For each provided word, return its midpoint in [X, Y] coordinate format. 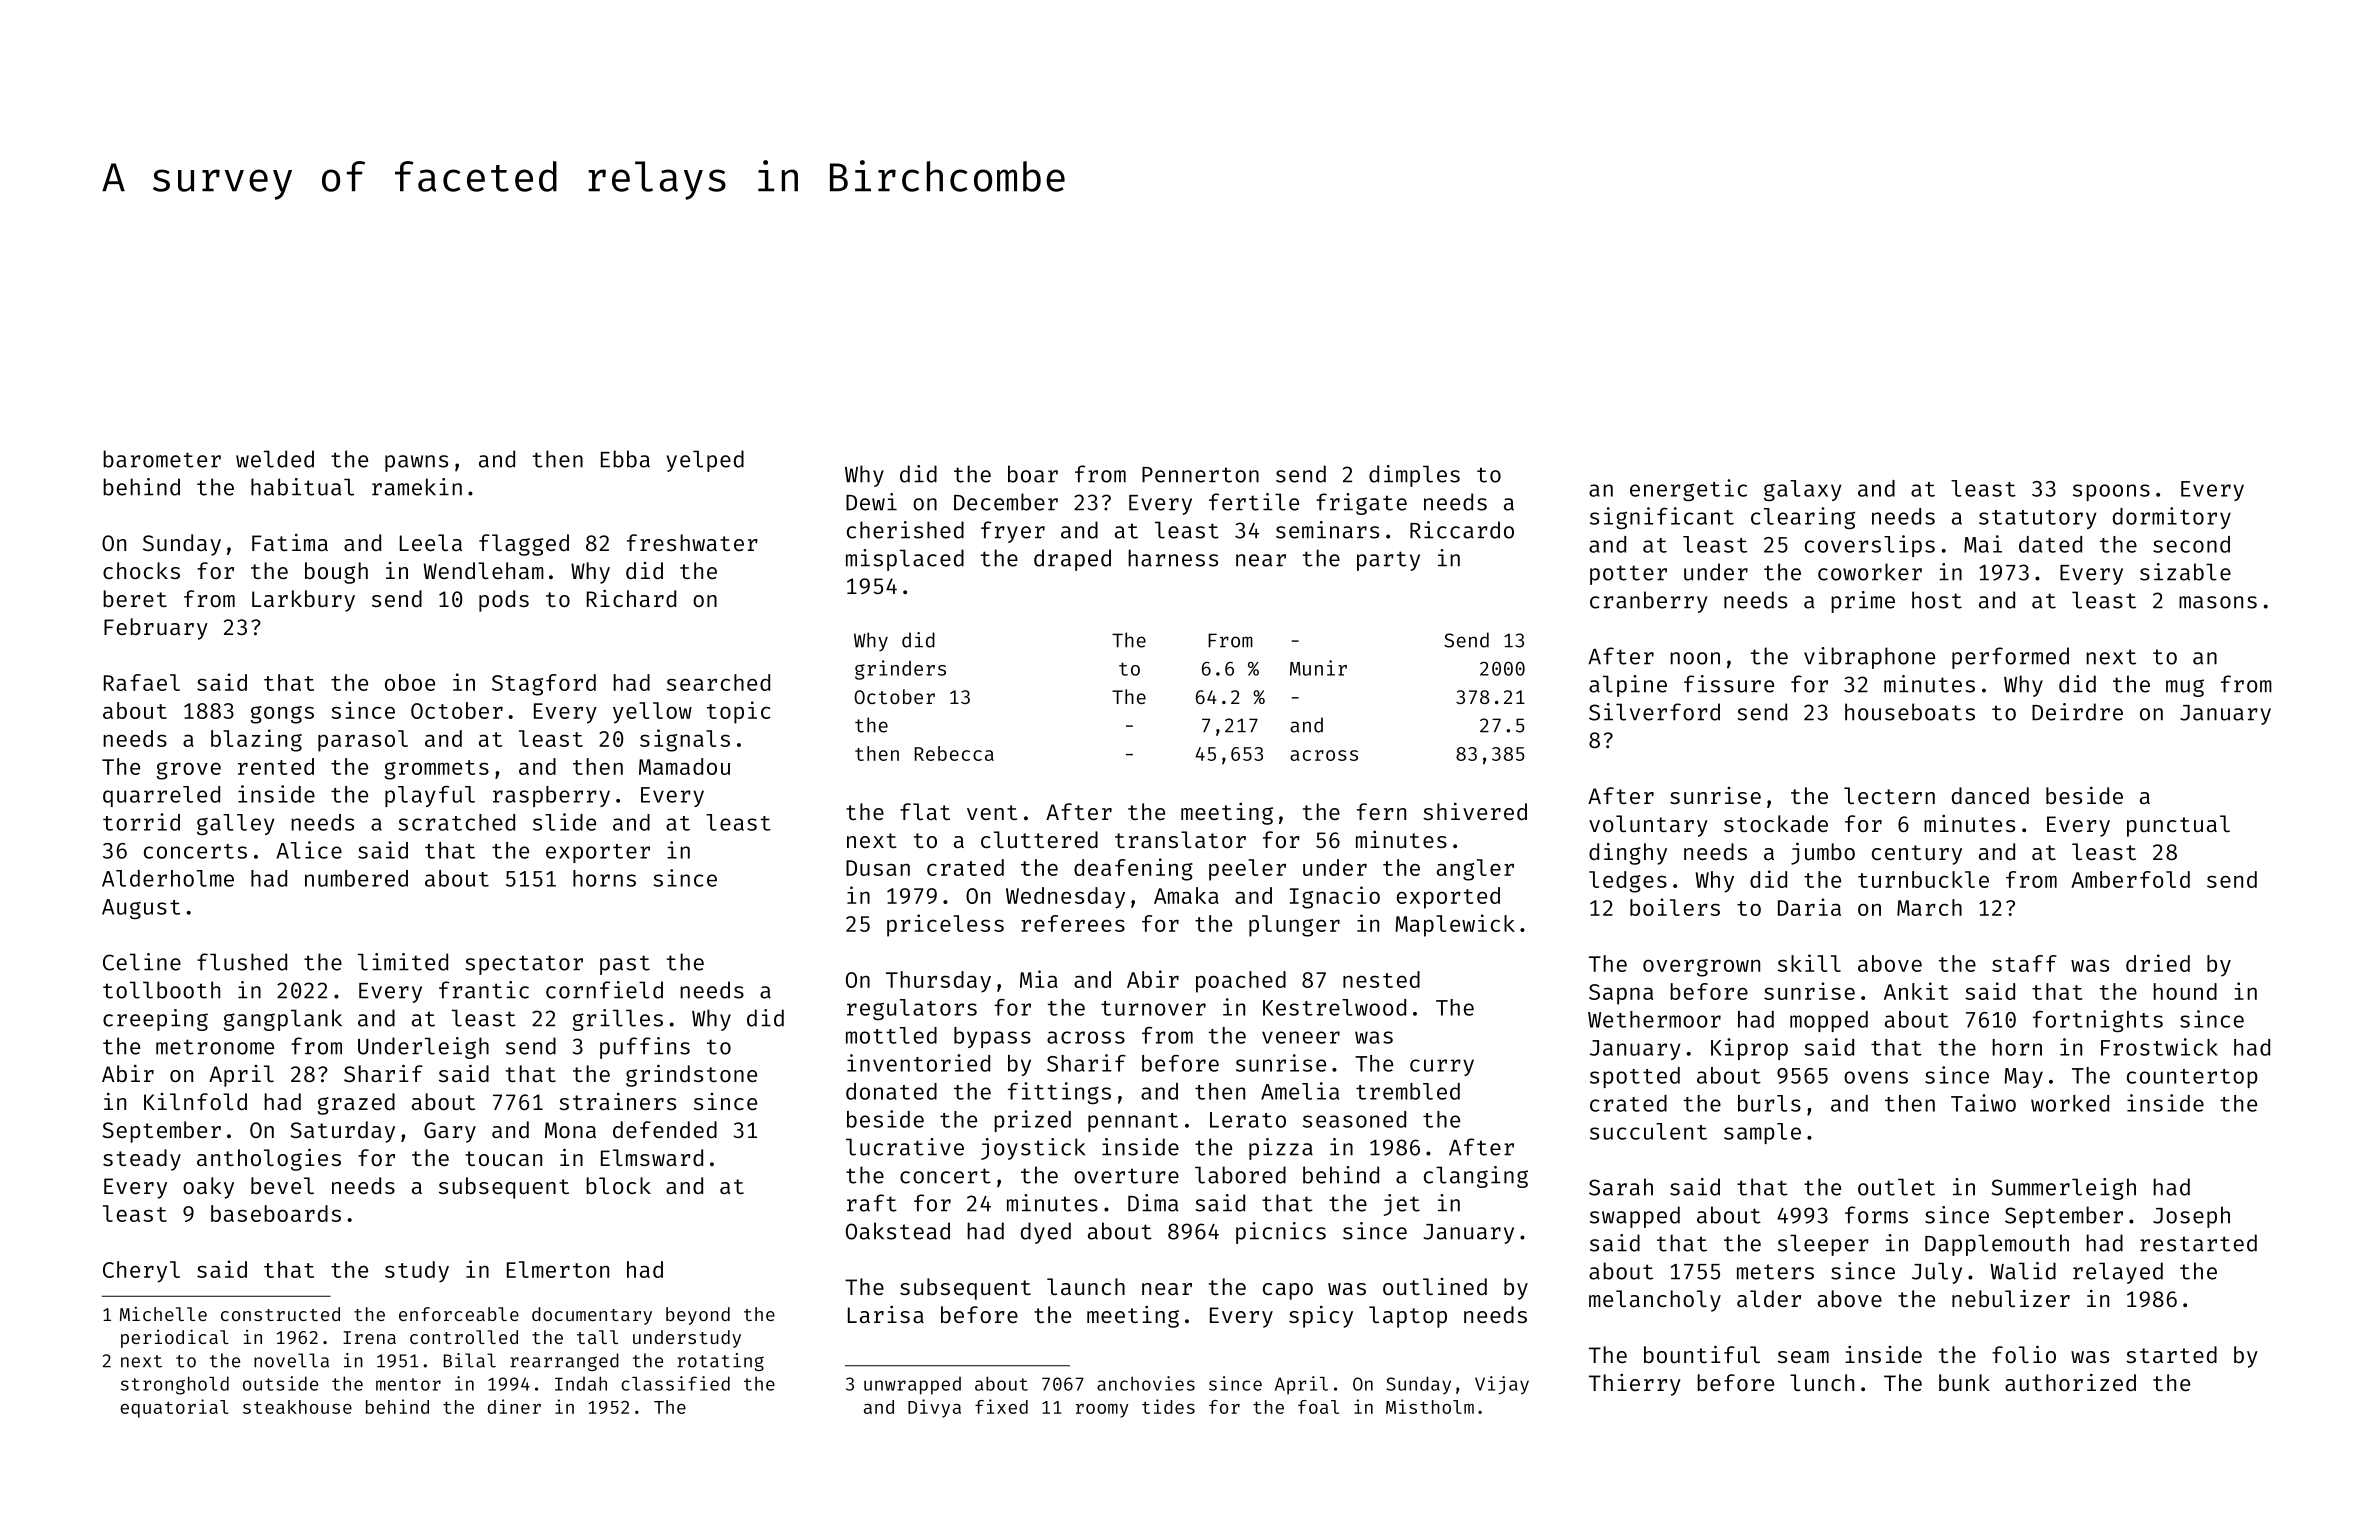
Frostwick [2159, 1047]
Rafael [142, 682]
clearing [1803, 518]
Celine [142, 962]
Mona [570, 1130]
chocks [141, 570]
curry [1442, 1067]
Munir [1318, 668]
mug [2185, 688]
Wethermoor [1654, 1019]
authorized [2070, 1382]
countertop [2192, 1078]
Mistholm [1430, 1406]
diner [514, 1406]
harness [1173, 558]
